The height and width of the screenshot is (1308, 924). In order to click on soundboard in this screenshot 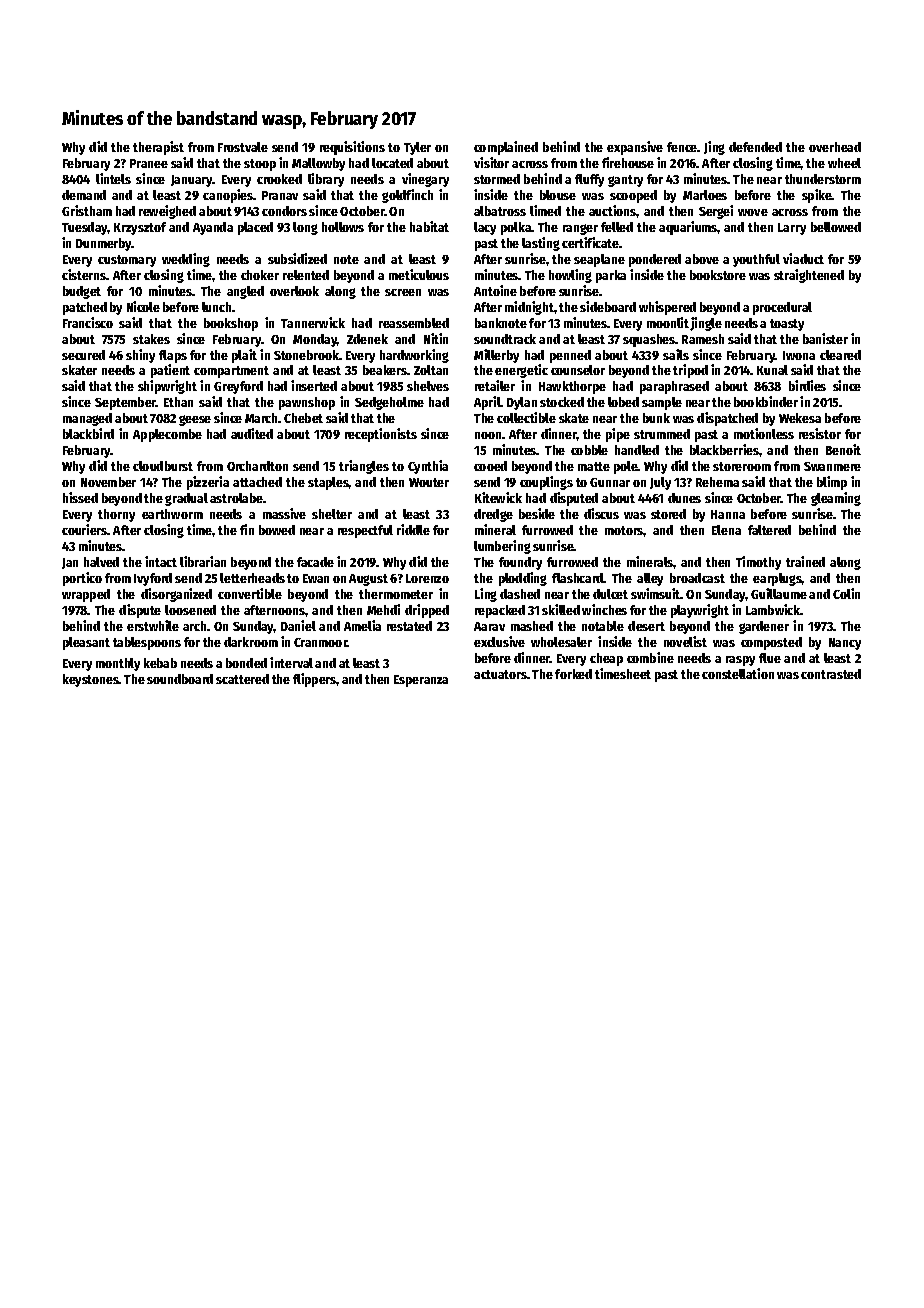, I will do `click(180, 679)`.
